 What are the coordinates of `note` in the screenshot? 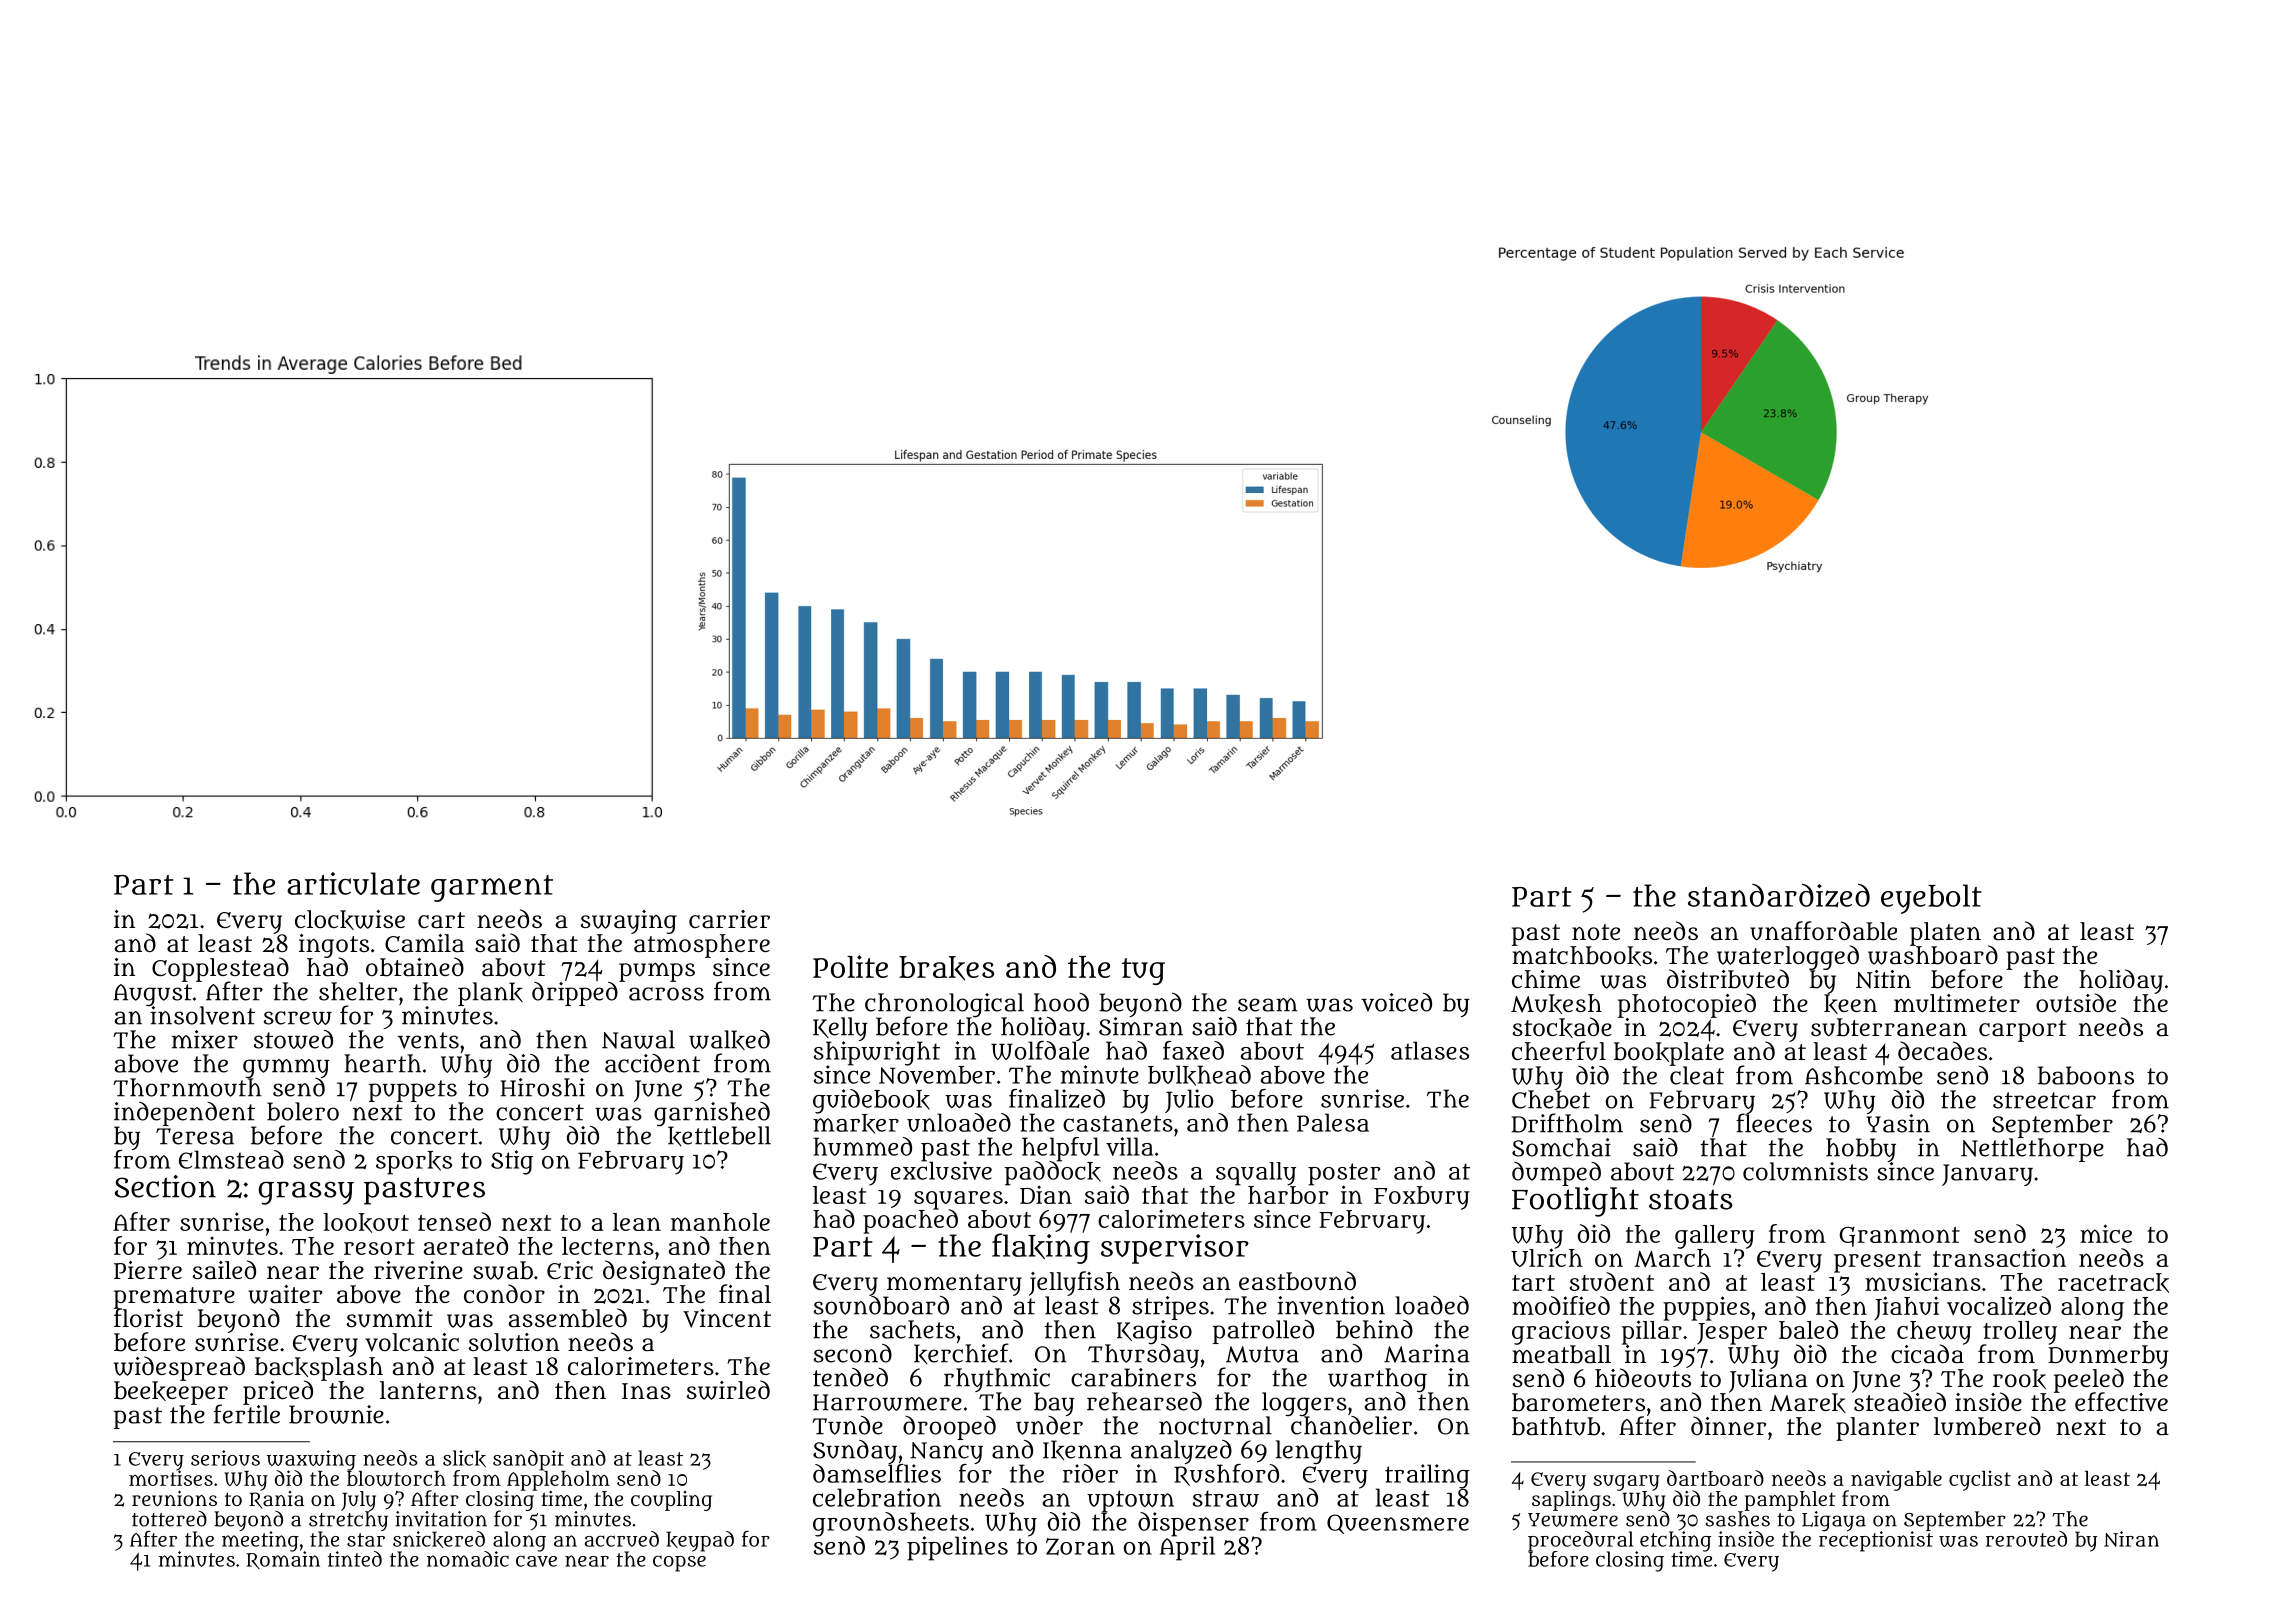 It's located at (1596, 932).
